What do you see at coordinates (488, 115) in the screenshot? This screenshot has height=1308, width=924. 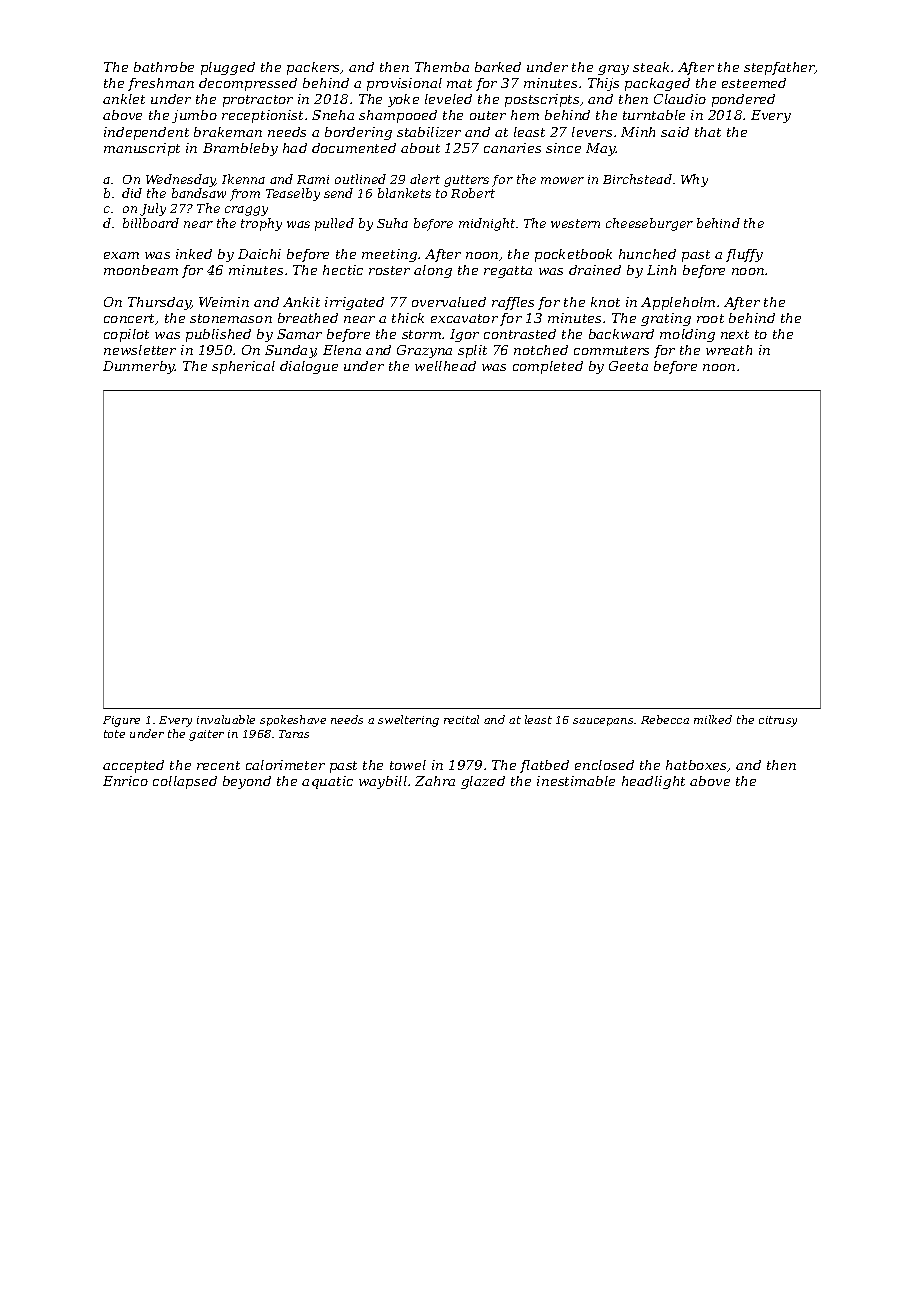 I see `outer` at bounding box center [488, 115].
